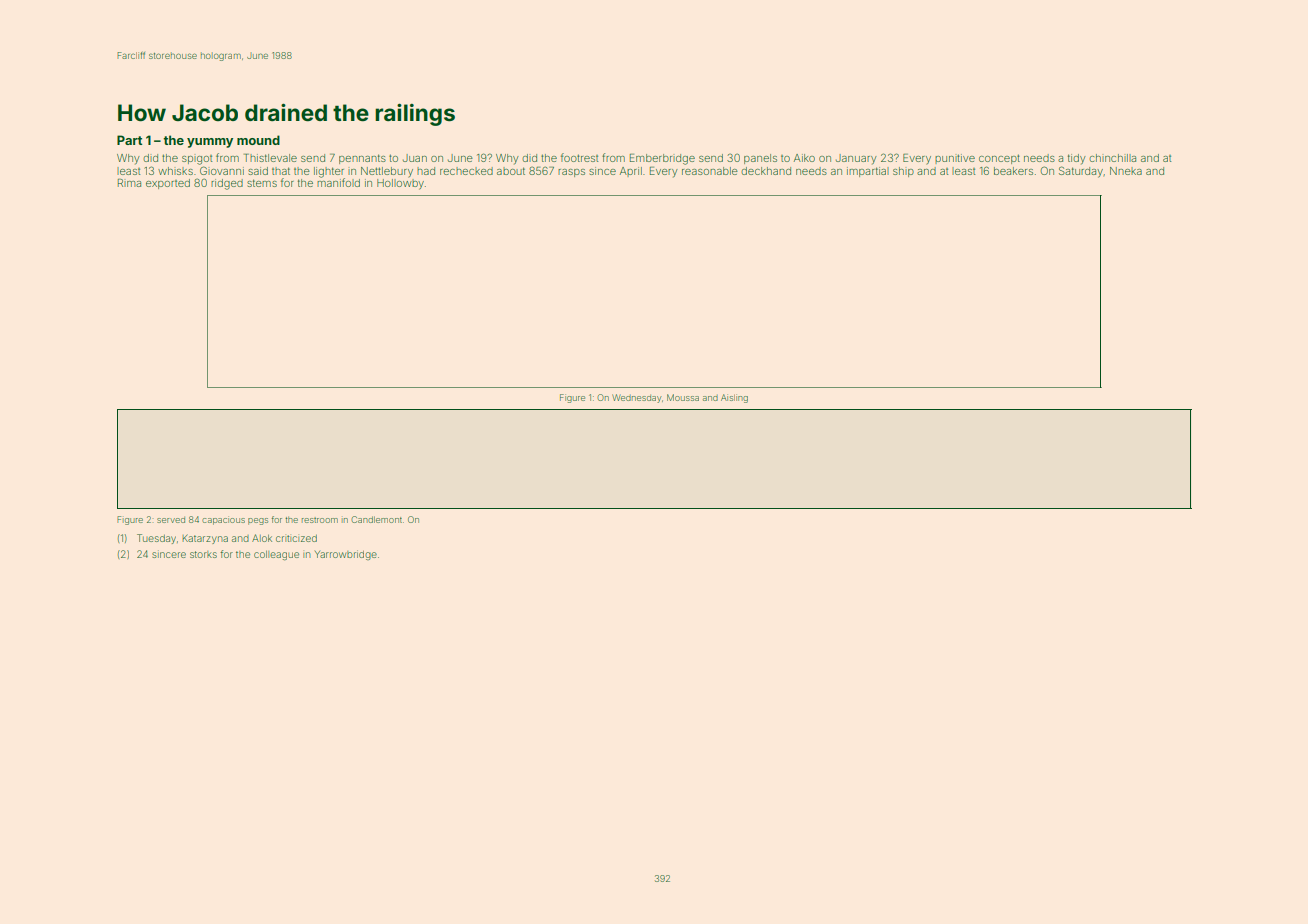 Image resolution: width=1308 pixels, height=924 pixels. Describe the element at coordinates (1077, 159) in the document. I see `tidy` at that location.
